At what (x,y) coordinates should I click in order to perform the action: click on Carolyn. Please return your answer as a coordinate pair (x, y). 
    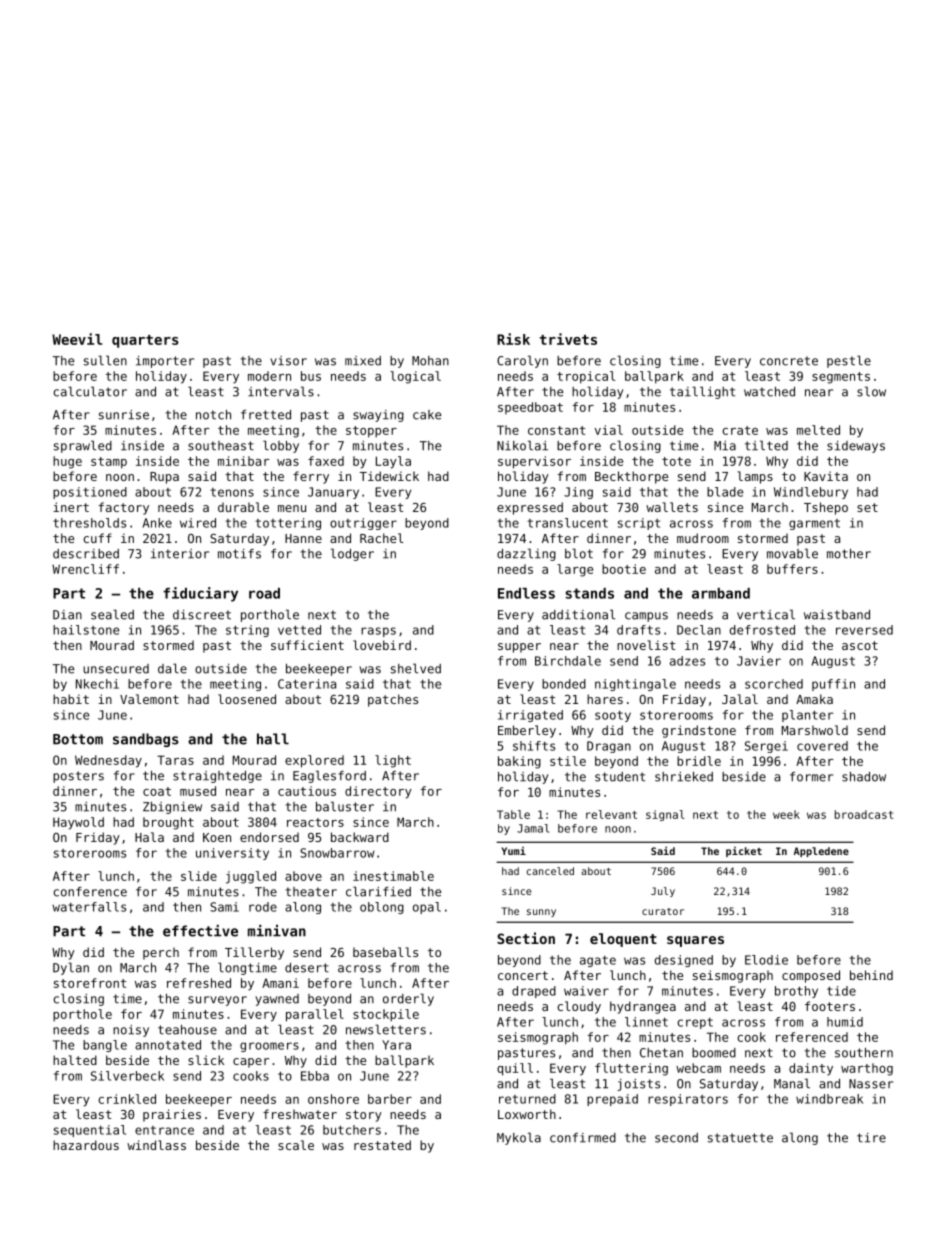
    Looking at the image, I should click on (522, 361).
